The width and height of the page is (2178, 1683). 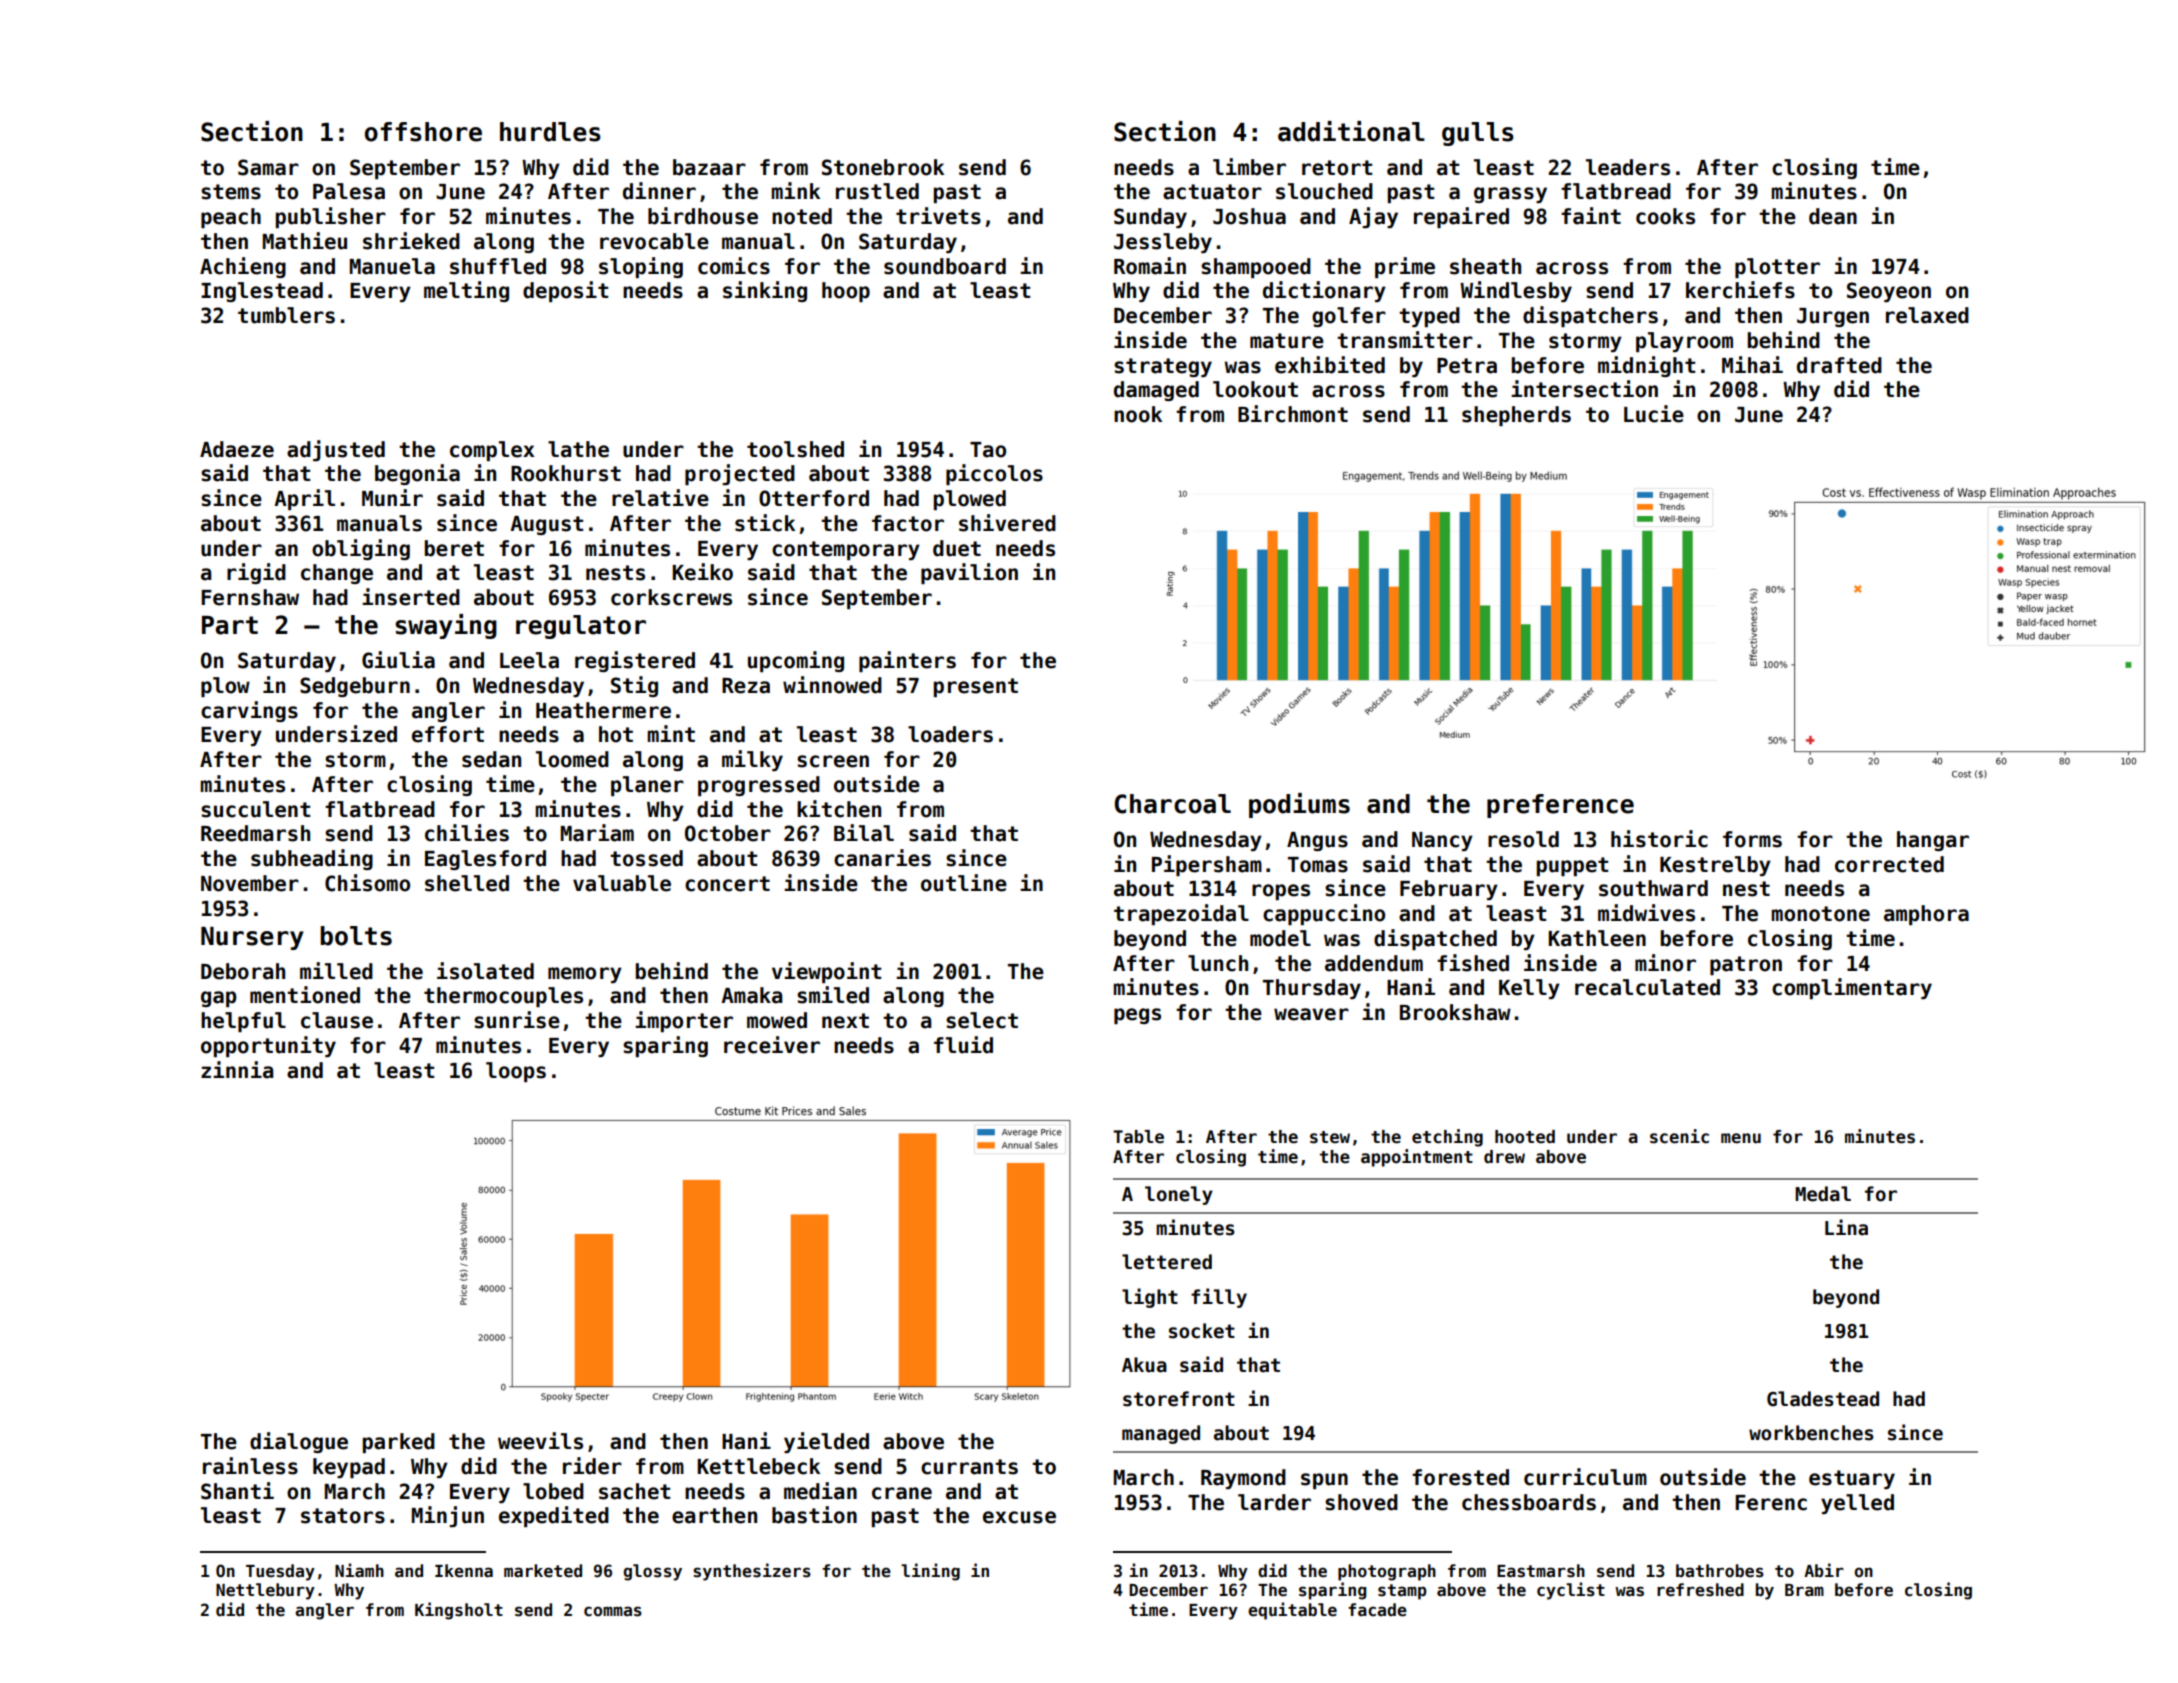 I want to click on shepherds, so click(x=1516, y=416).
